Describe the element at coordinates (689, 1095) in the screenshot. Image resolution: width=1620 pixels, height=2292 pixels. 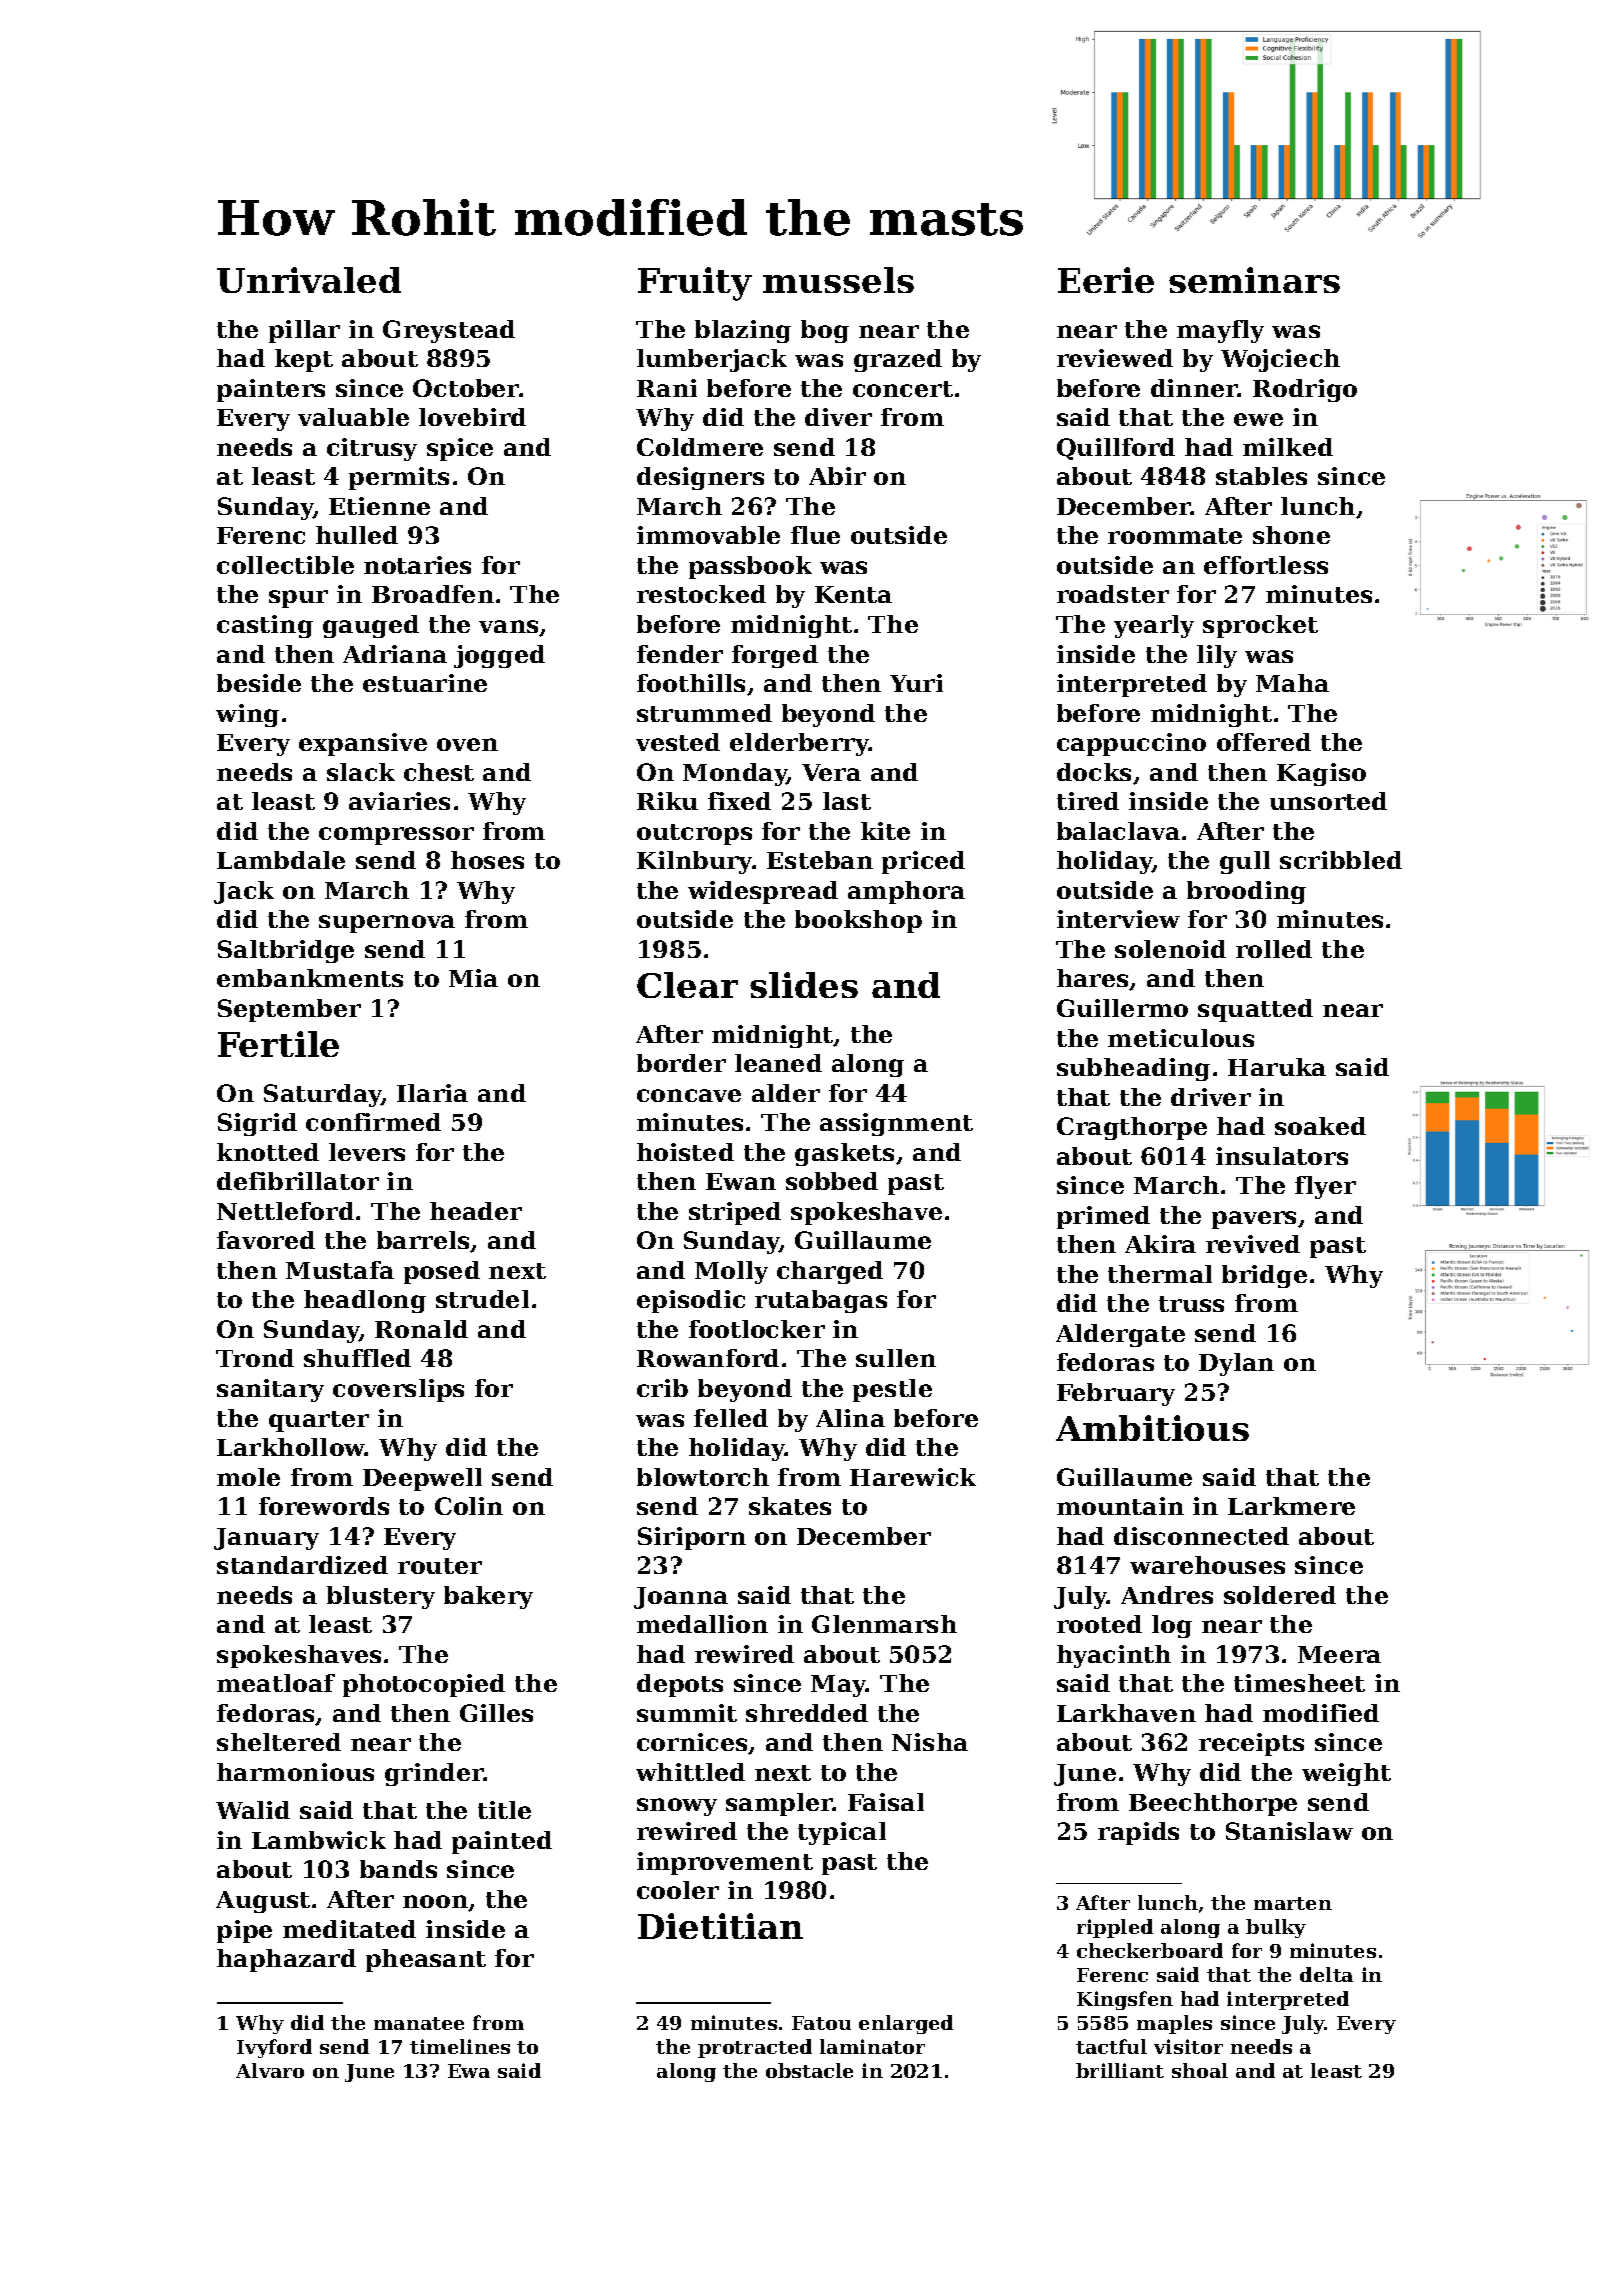
I see `concave` at that location.
